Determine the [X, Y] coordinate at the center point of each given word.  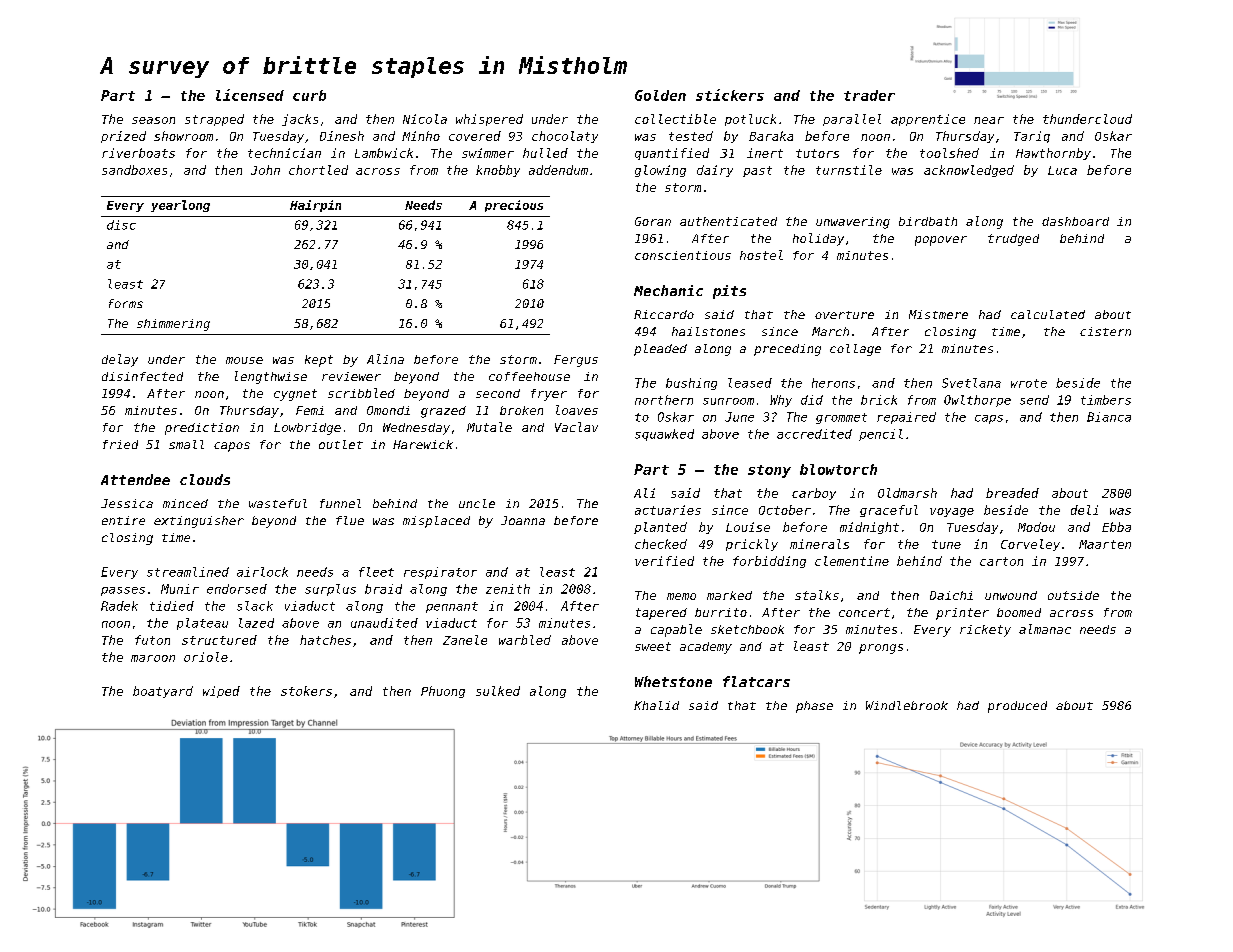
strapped [214, 120]
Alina [385, 359]
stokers [306, 691]
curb [309, 95]
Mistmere [938, 314]
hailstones [708, 331]
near [989, 120]
